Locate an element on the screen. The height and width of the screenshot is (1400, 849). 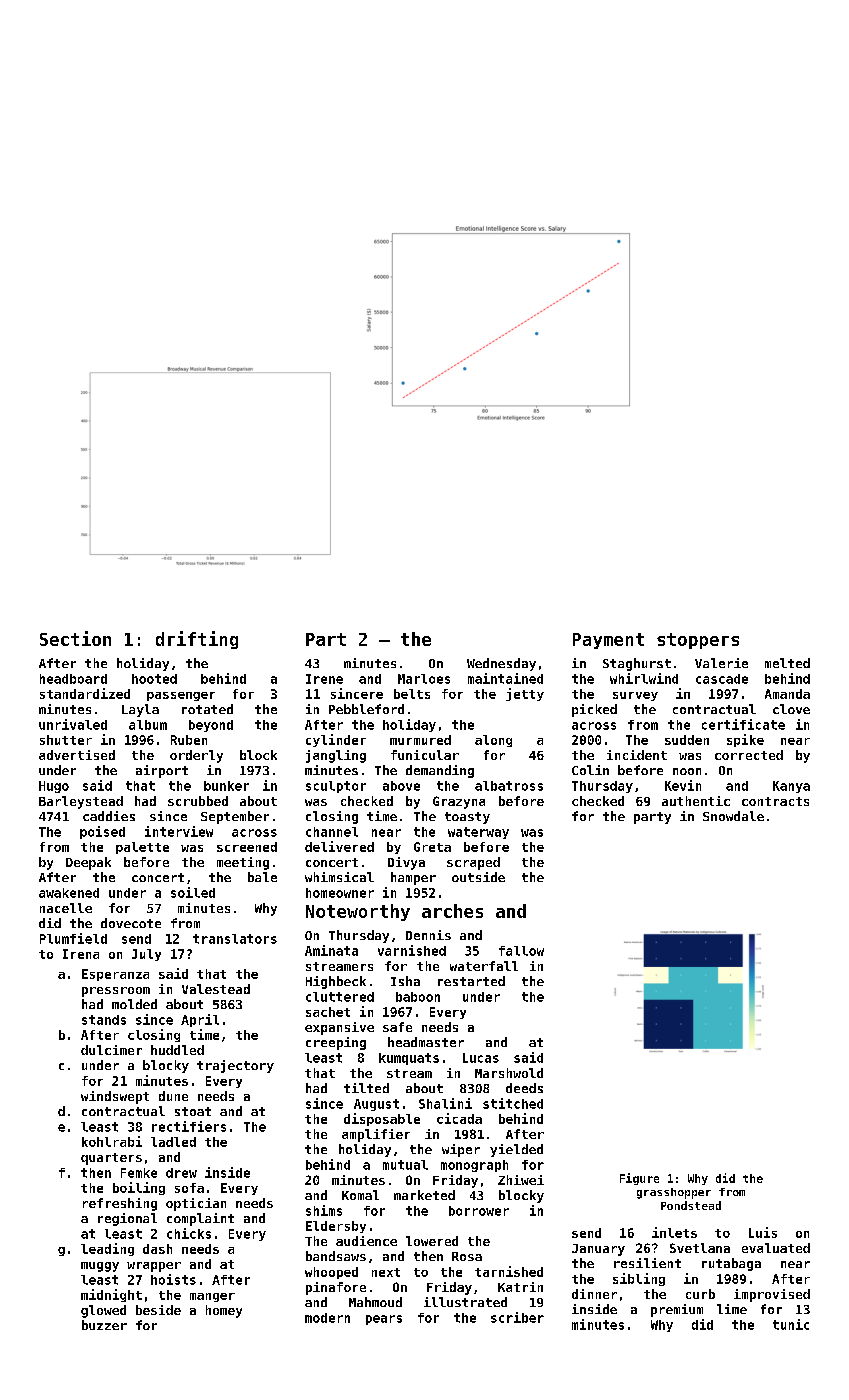
drifting is located at coordinates (197, 640).
